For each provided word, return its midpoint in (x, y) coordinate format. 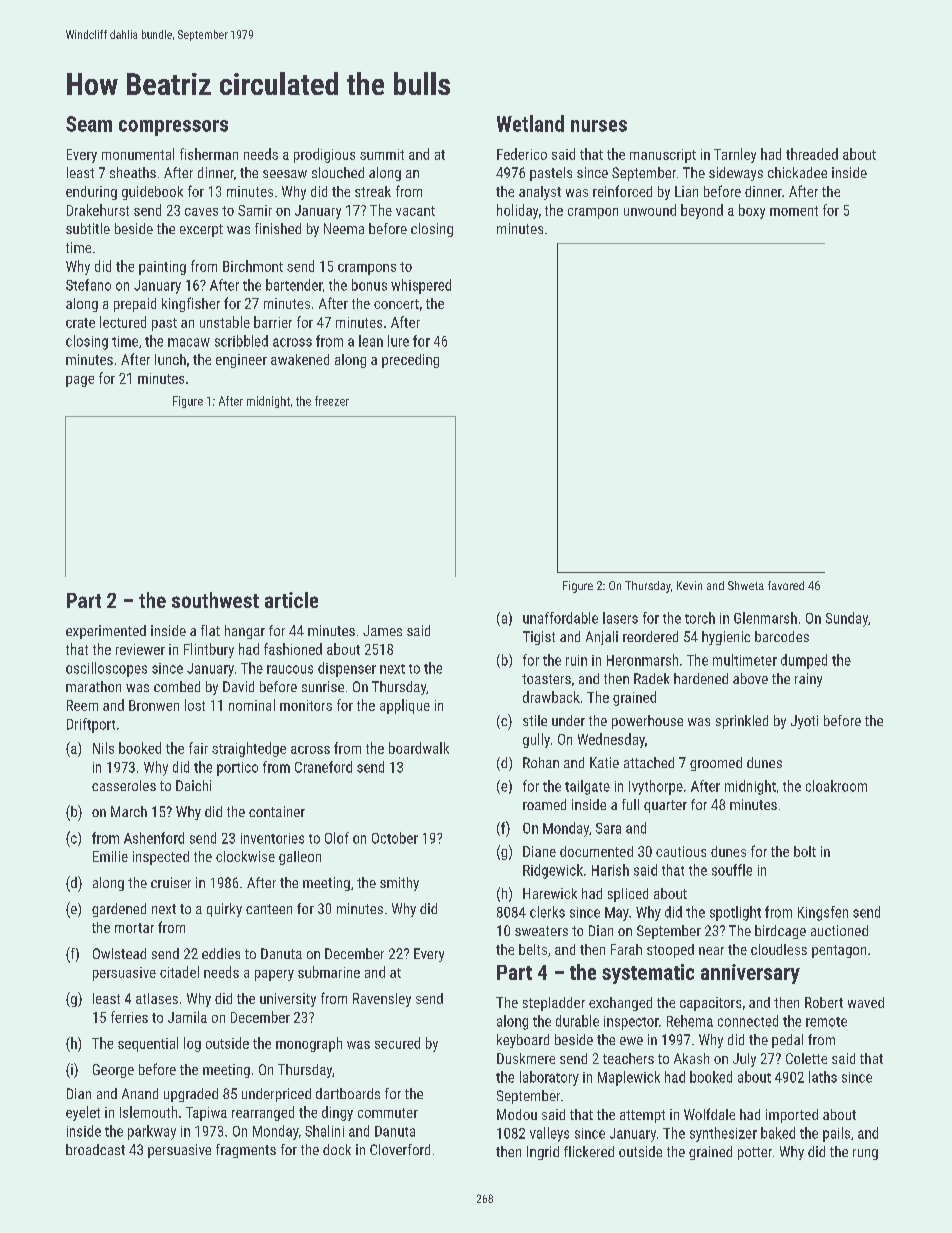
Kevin (689, 585)
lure (398, 341)
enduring (91, 193)
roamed (544, 804)
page (80, 381)
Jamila (187, 1017)
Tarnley (735, 155)
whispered (421, 286)
